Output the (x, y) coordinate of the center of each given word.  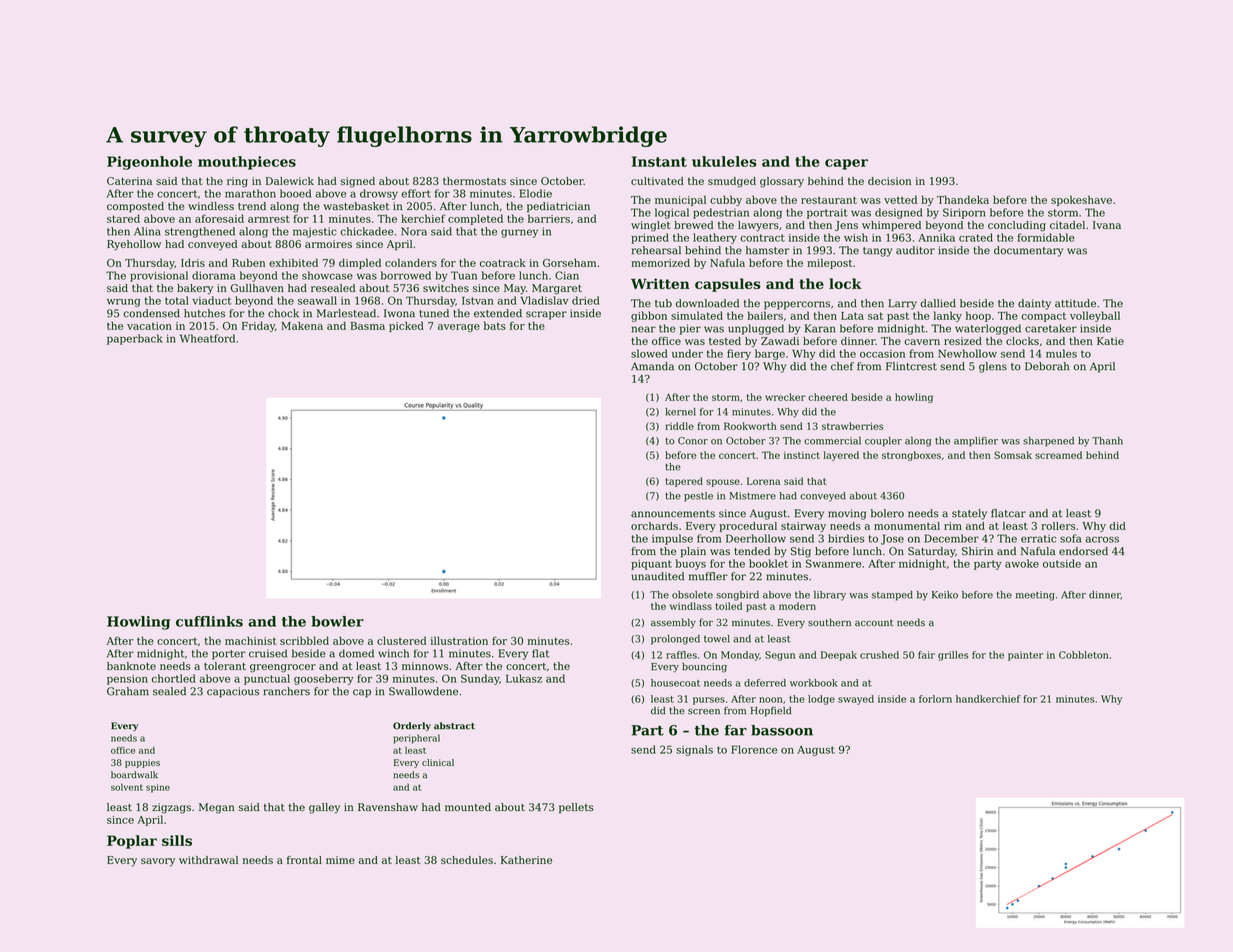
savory (158, 862)
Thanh (1107, 441)
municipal (680, 200)
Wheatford (207, 338)
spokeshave (1081, 200)
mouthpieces (247, 163)
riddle (679, 426)
